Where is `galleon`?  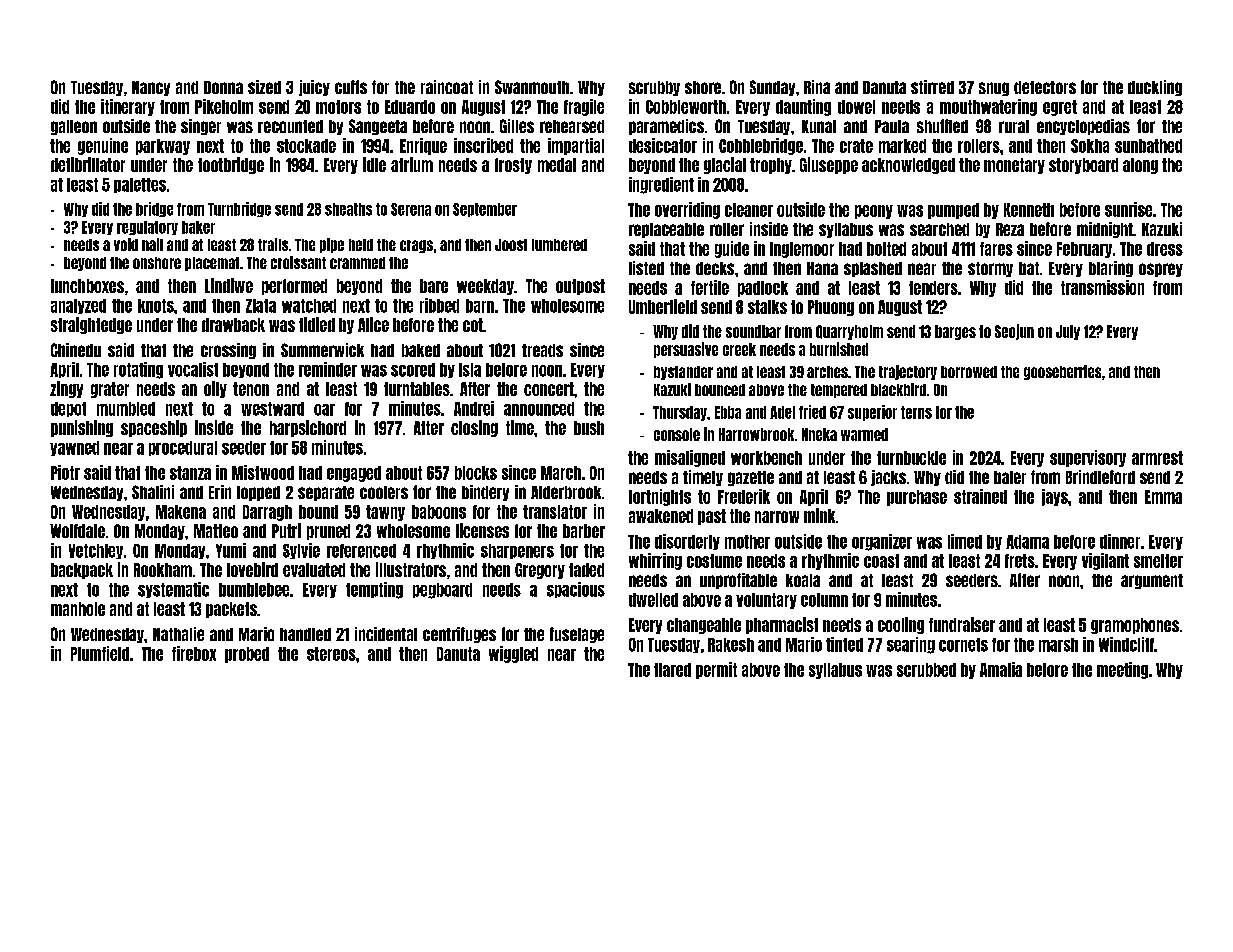 galleon is located at coordinates (74, 127).
